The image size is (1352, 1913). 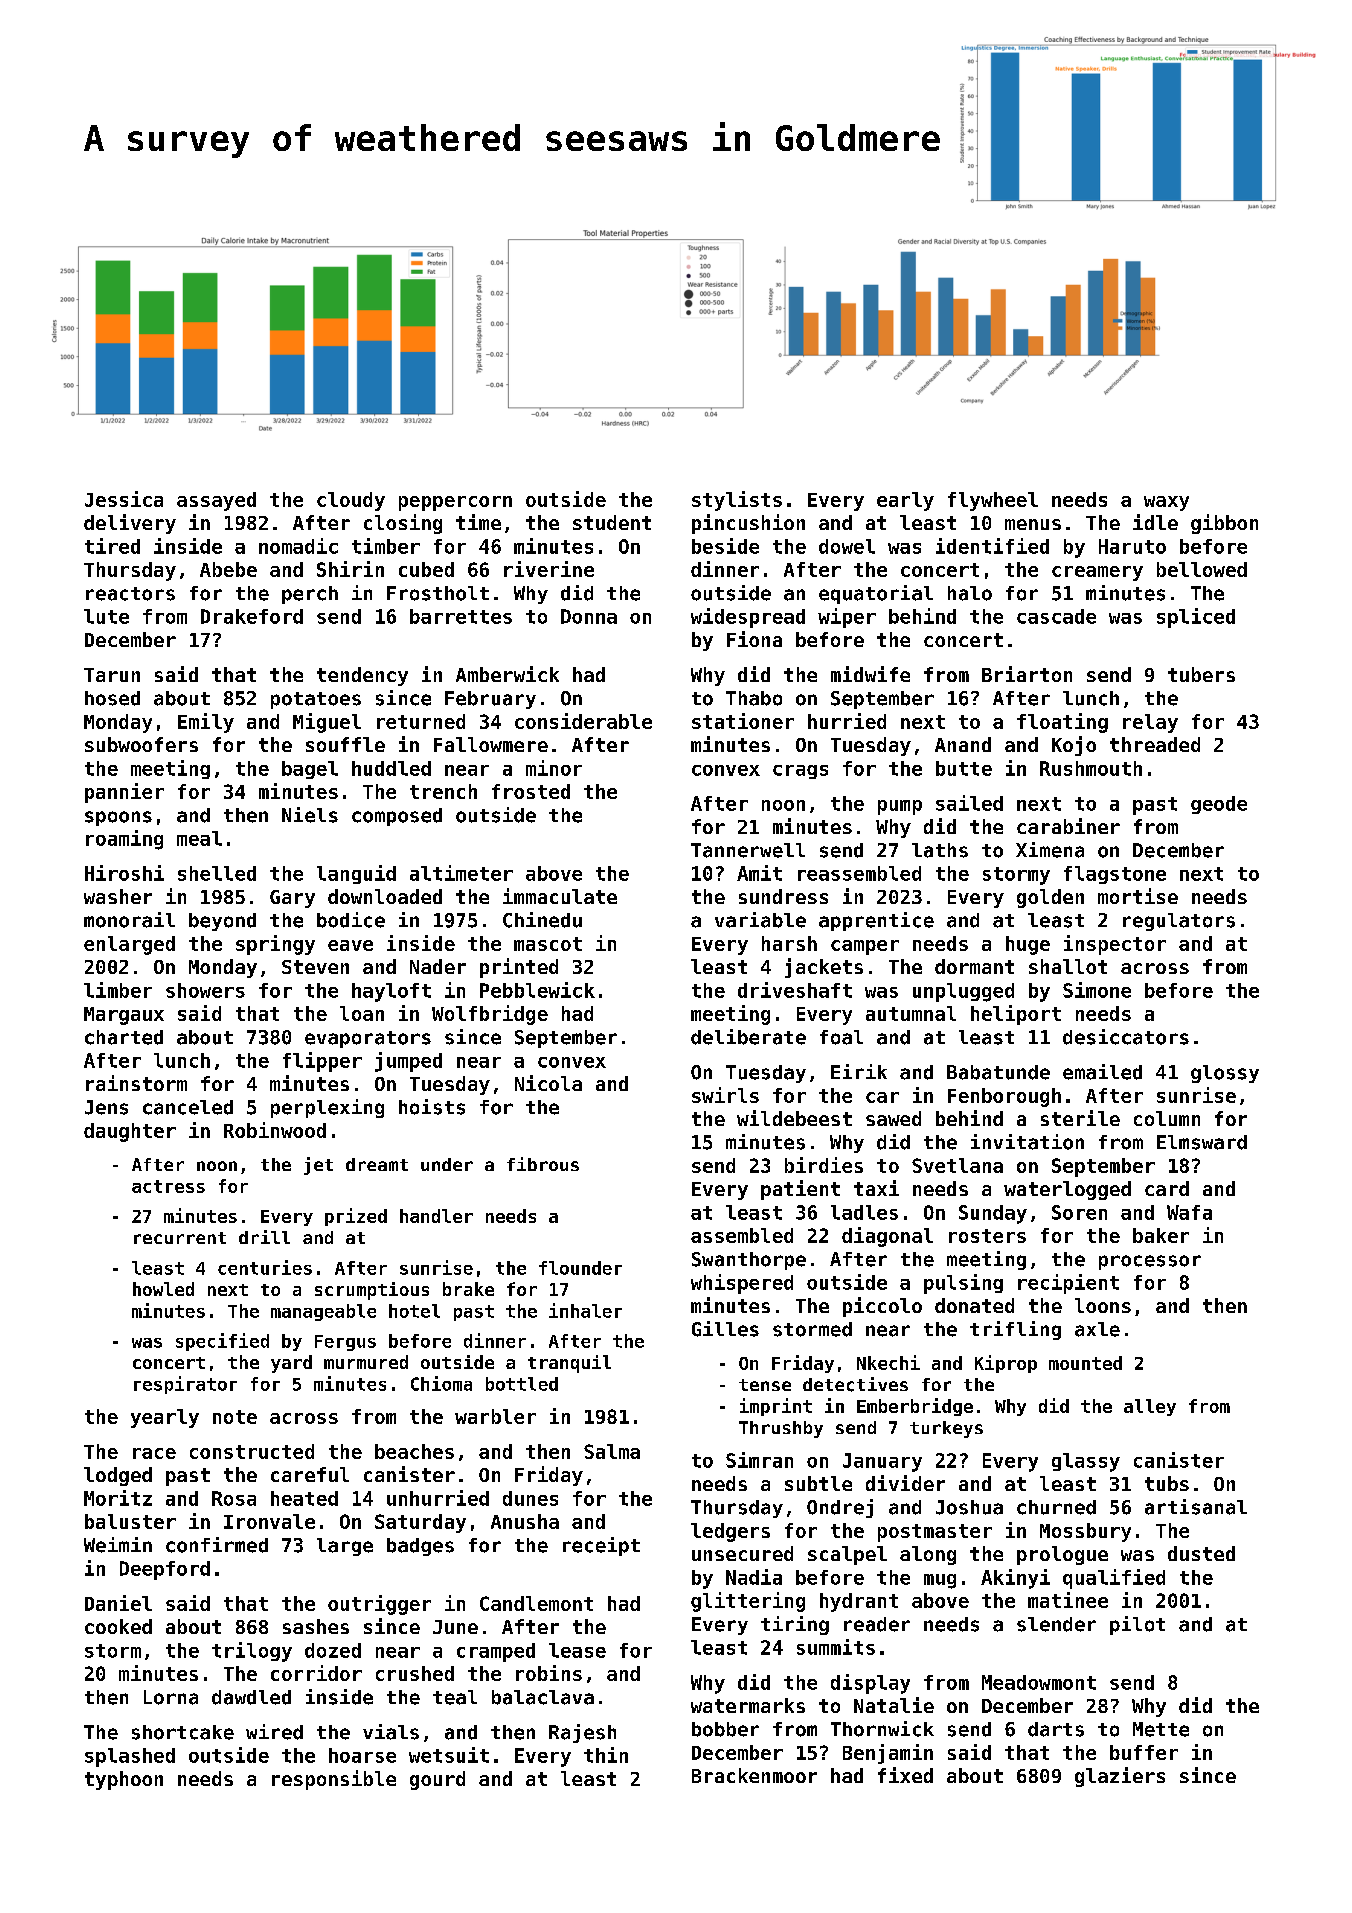 I want to click on peppercorn, so click(x=455, y=503).
